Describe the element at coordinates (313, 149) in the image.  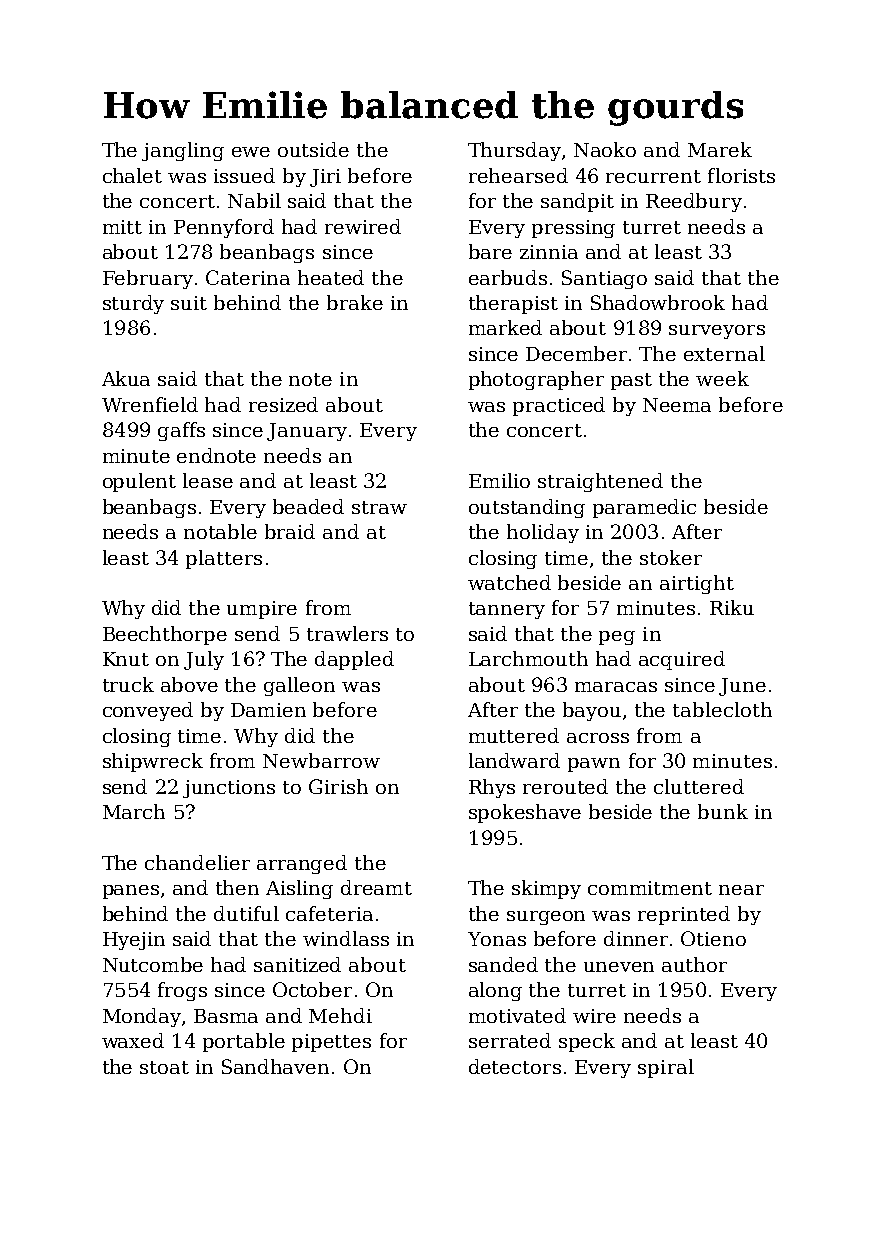
I see `outside` at that location.
